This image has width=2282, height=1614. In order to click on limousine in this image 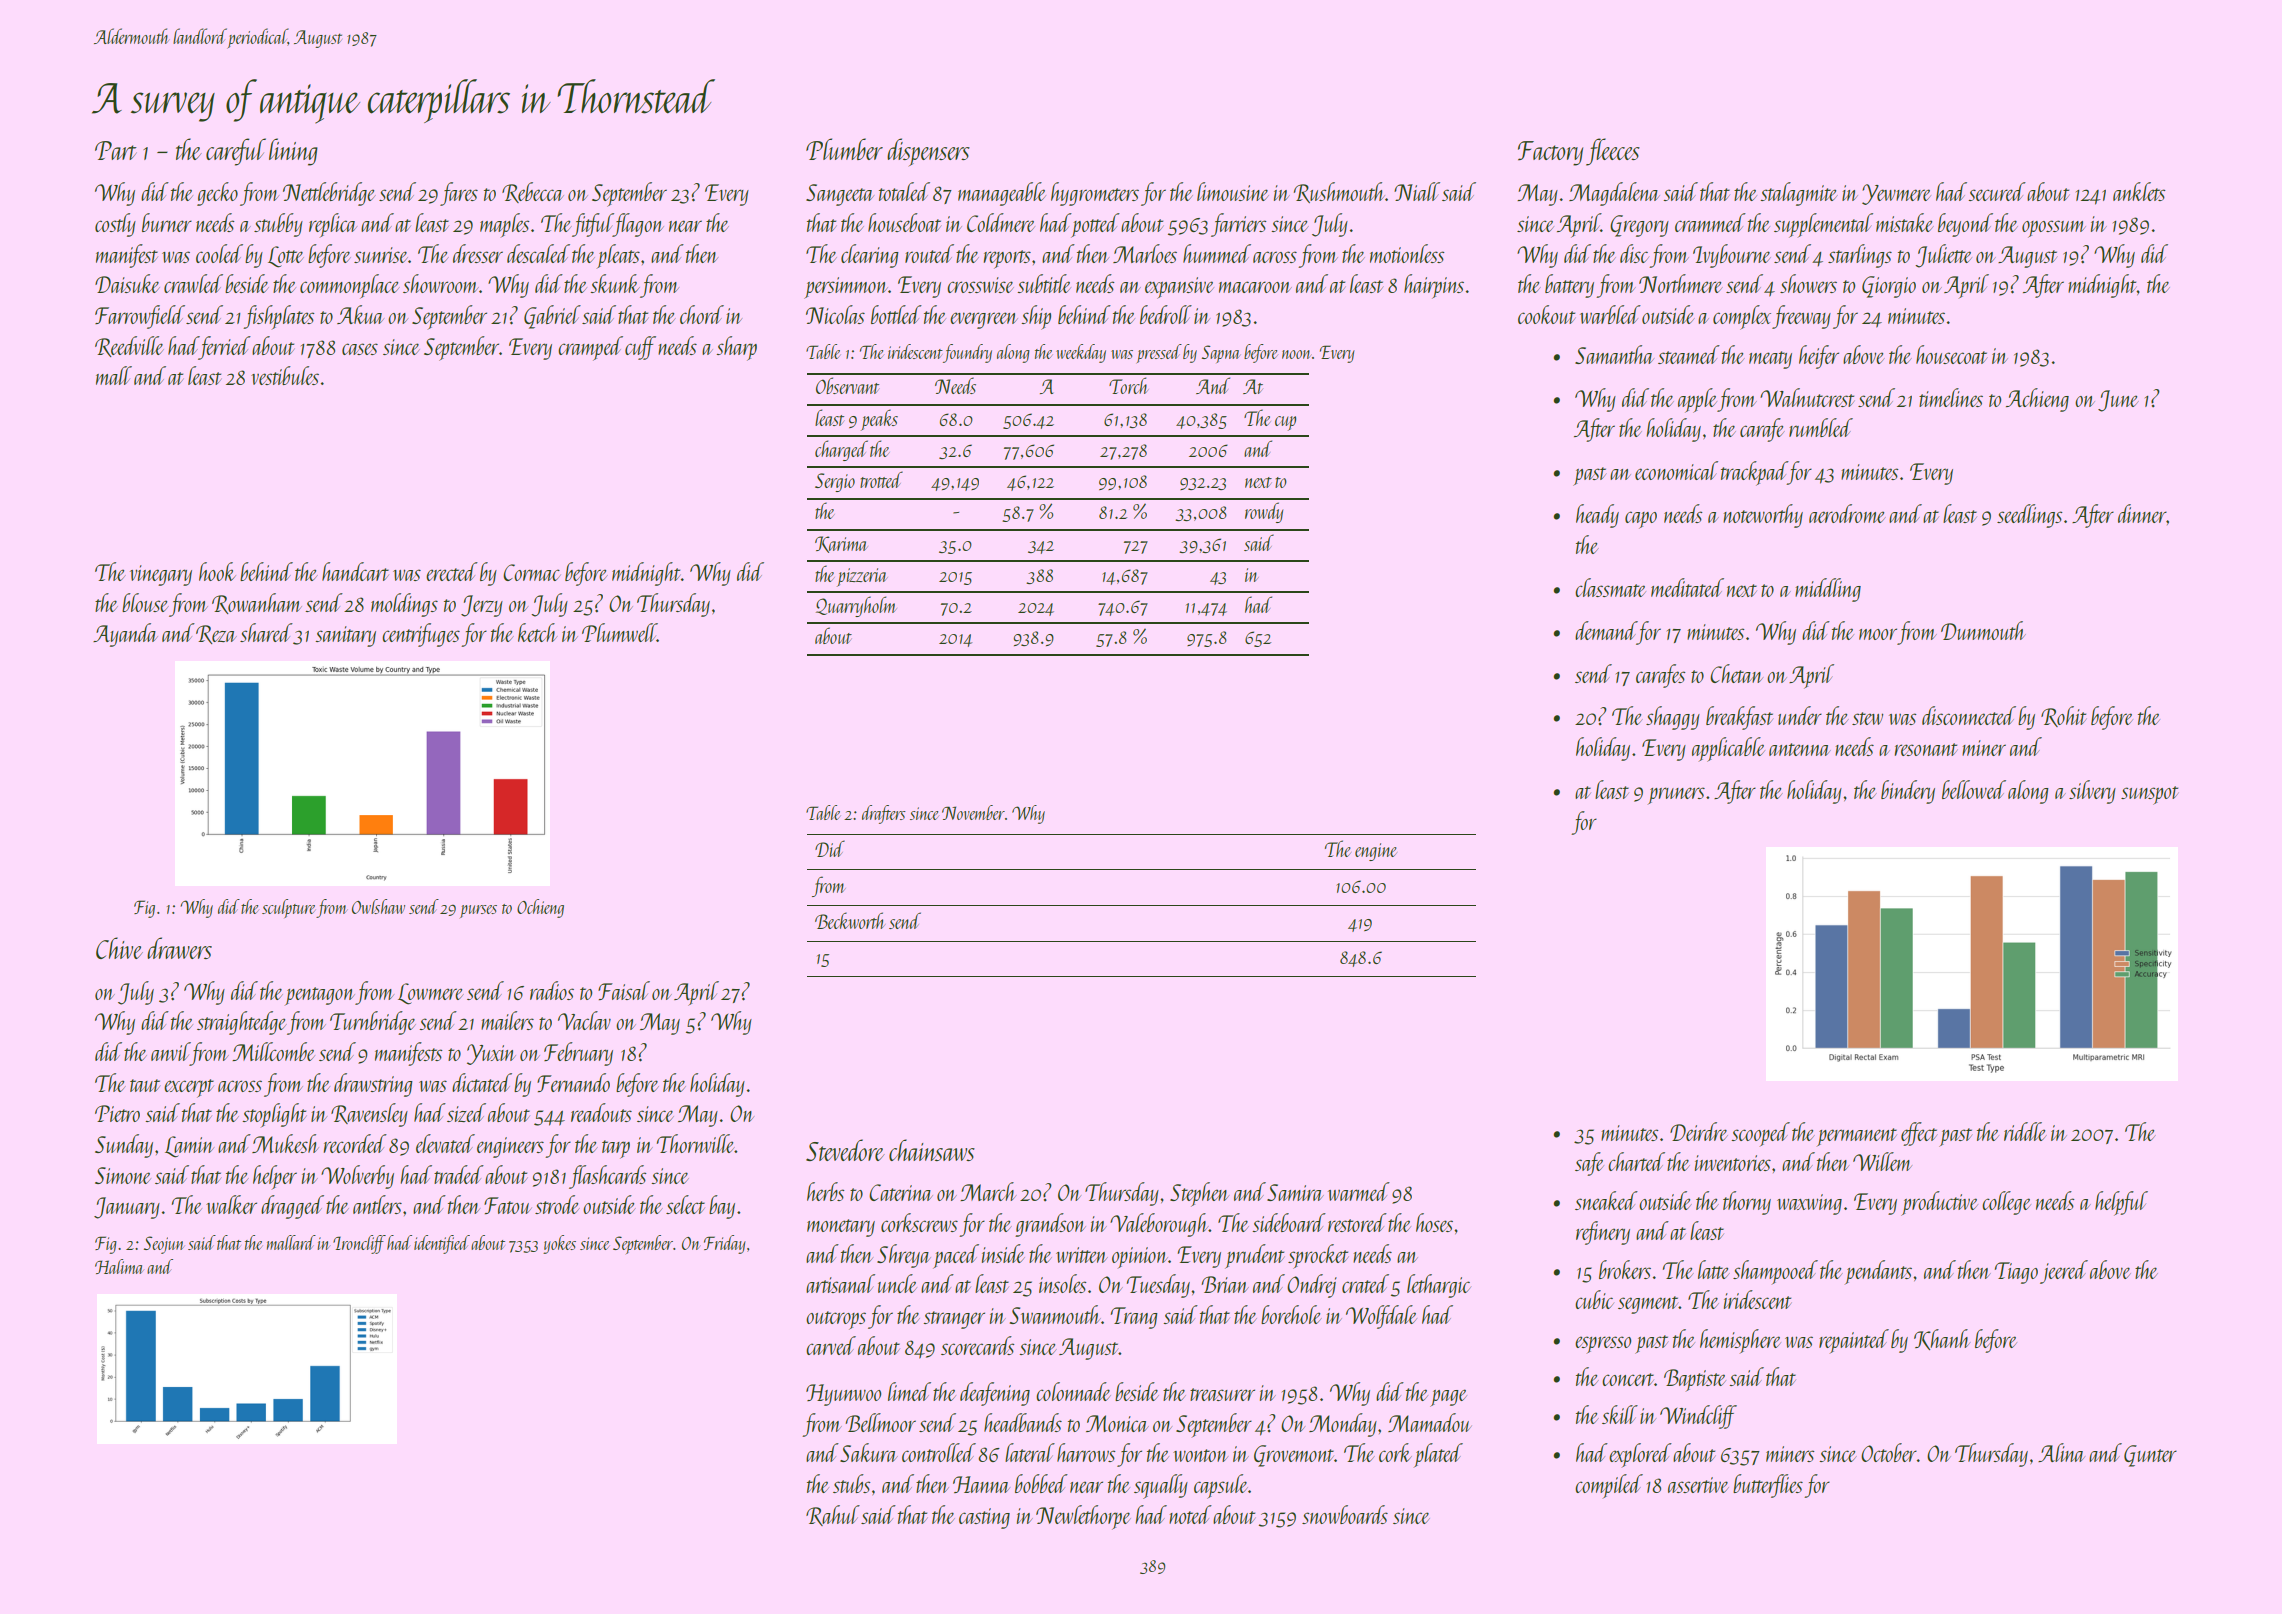, I will do `click(1233, 191)`.
